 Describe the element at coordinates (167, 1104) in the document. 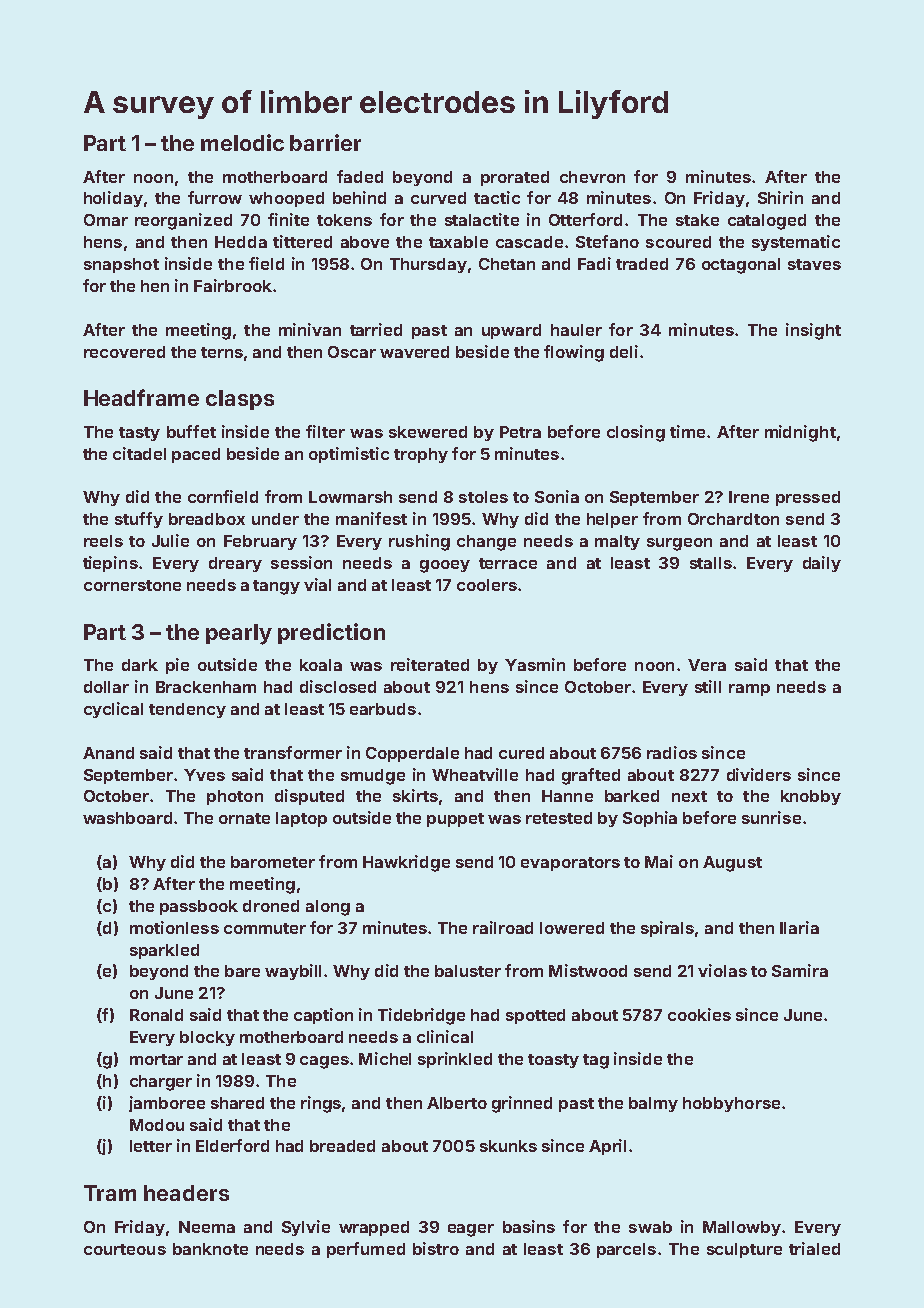

I see `jamboree` at that location.
